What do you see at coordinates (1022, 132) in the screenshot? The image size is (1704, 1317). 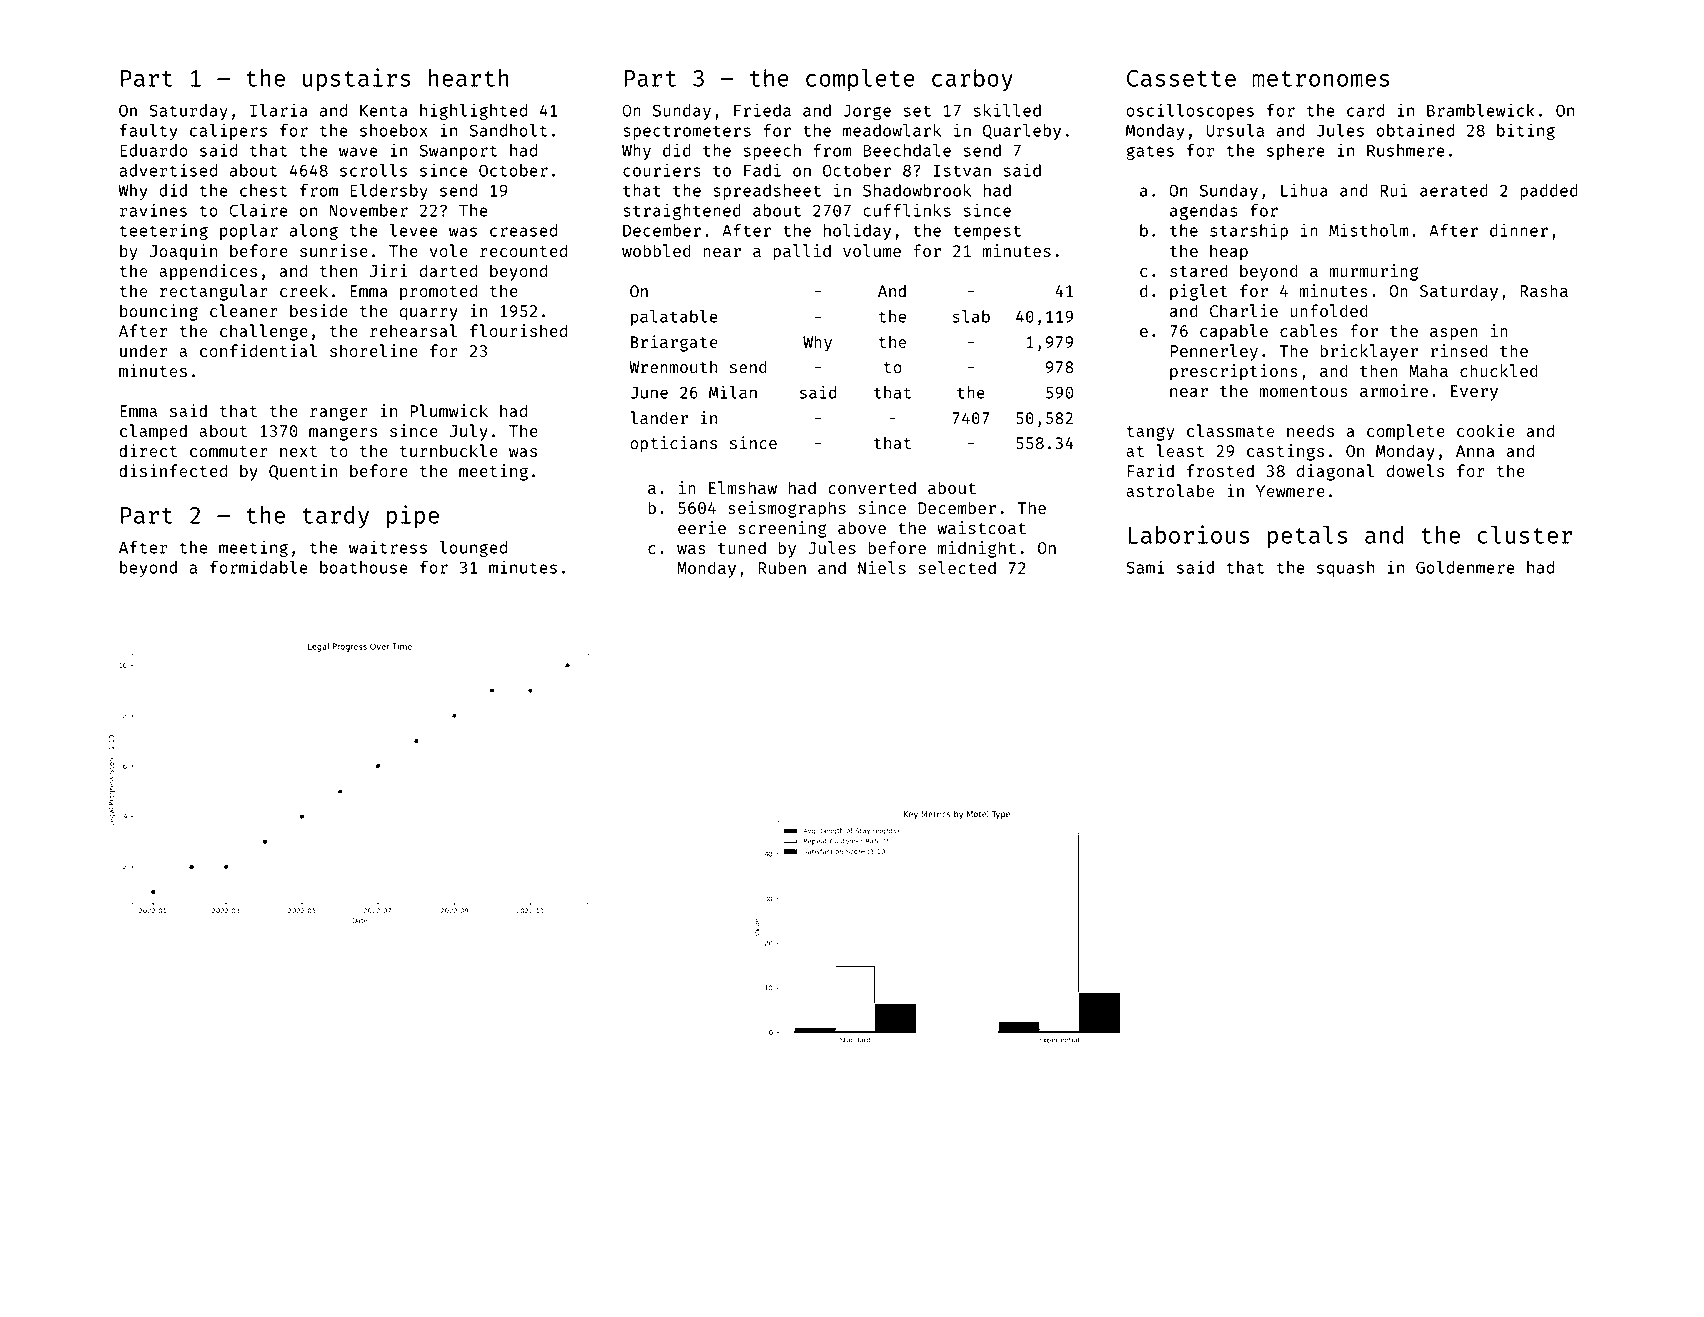 I see `Quarleby` at bounding box center [1022, 132].
